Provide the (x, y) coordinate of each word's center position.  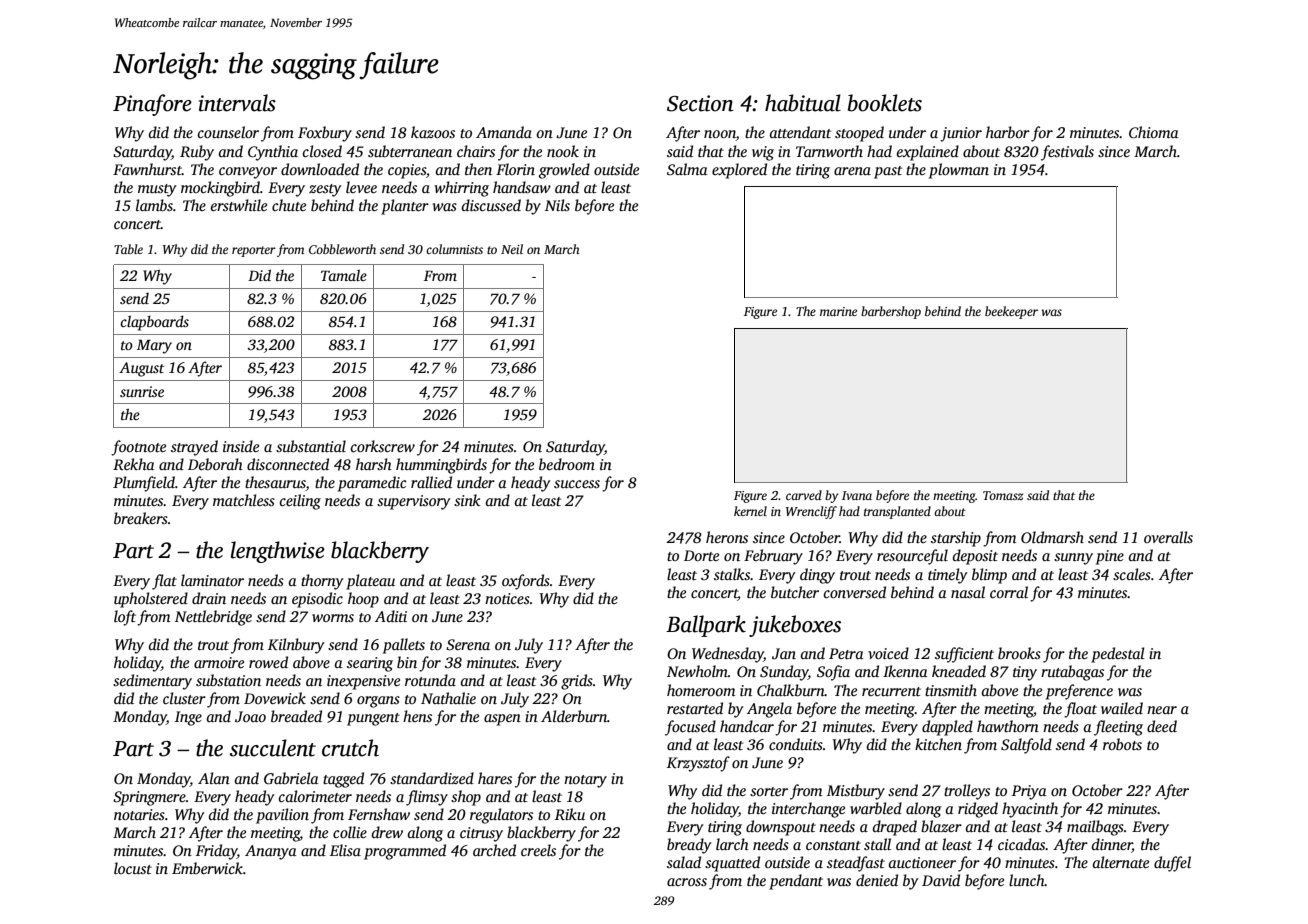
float (1080, 710)
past (888, 172)
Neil (512, 249)
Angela (769, 710)
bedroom (567, 464)
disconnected (288, 464)
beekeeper (1011, 312)
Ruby (197, 153)
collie (350, 832)
